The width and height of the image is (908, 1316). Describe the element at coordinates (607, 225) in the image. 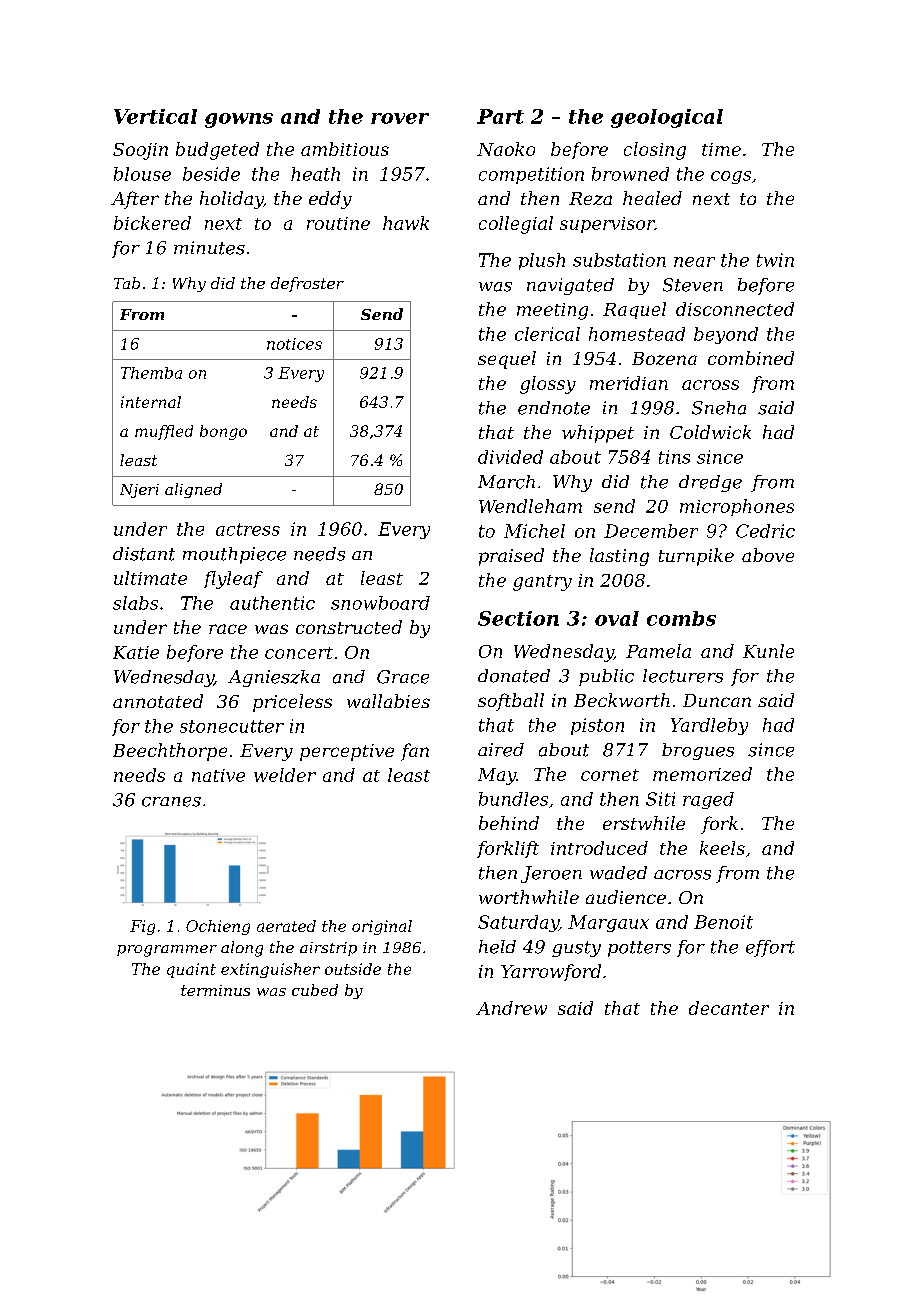

I see `supervisor` at that location.
